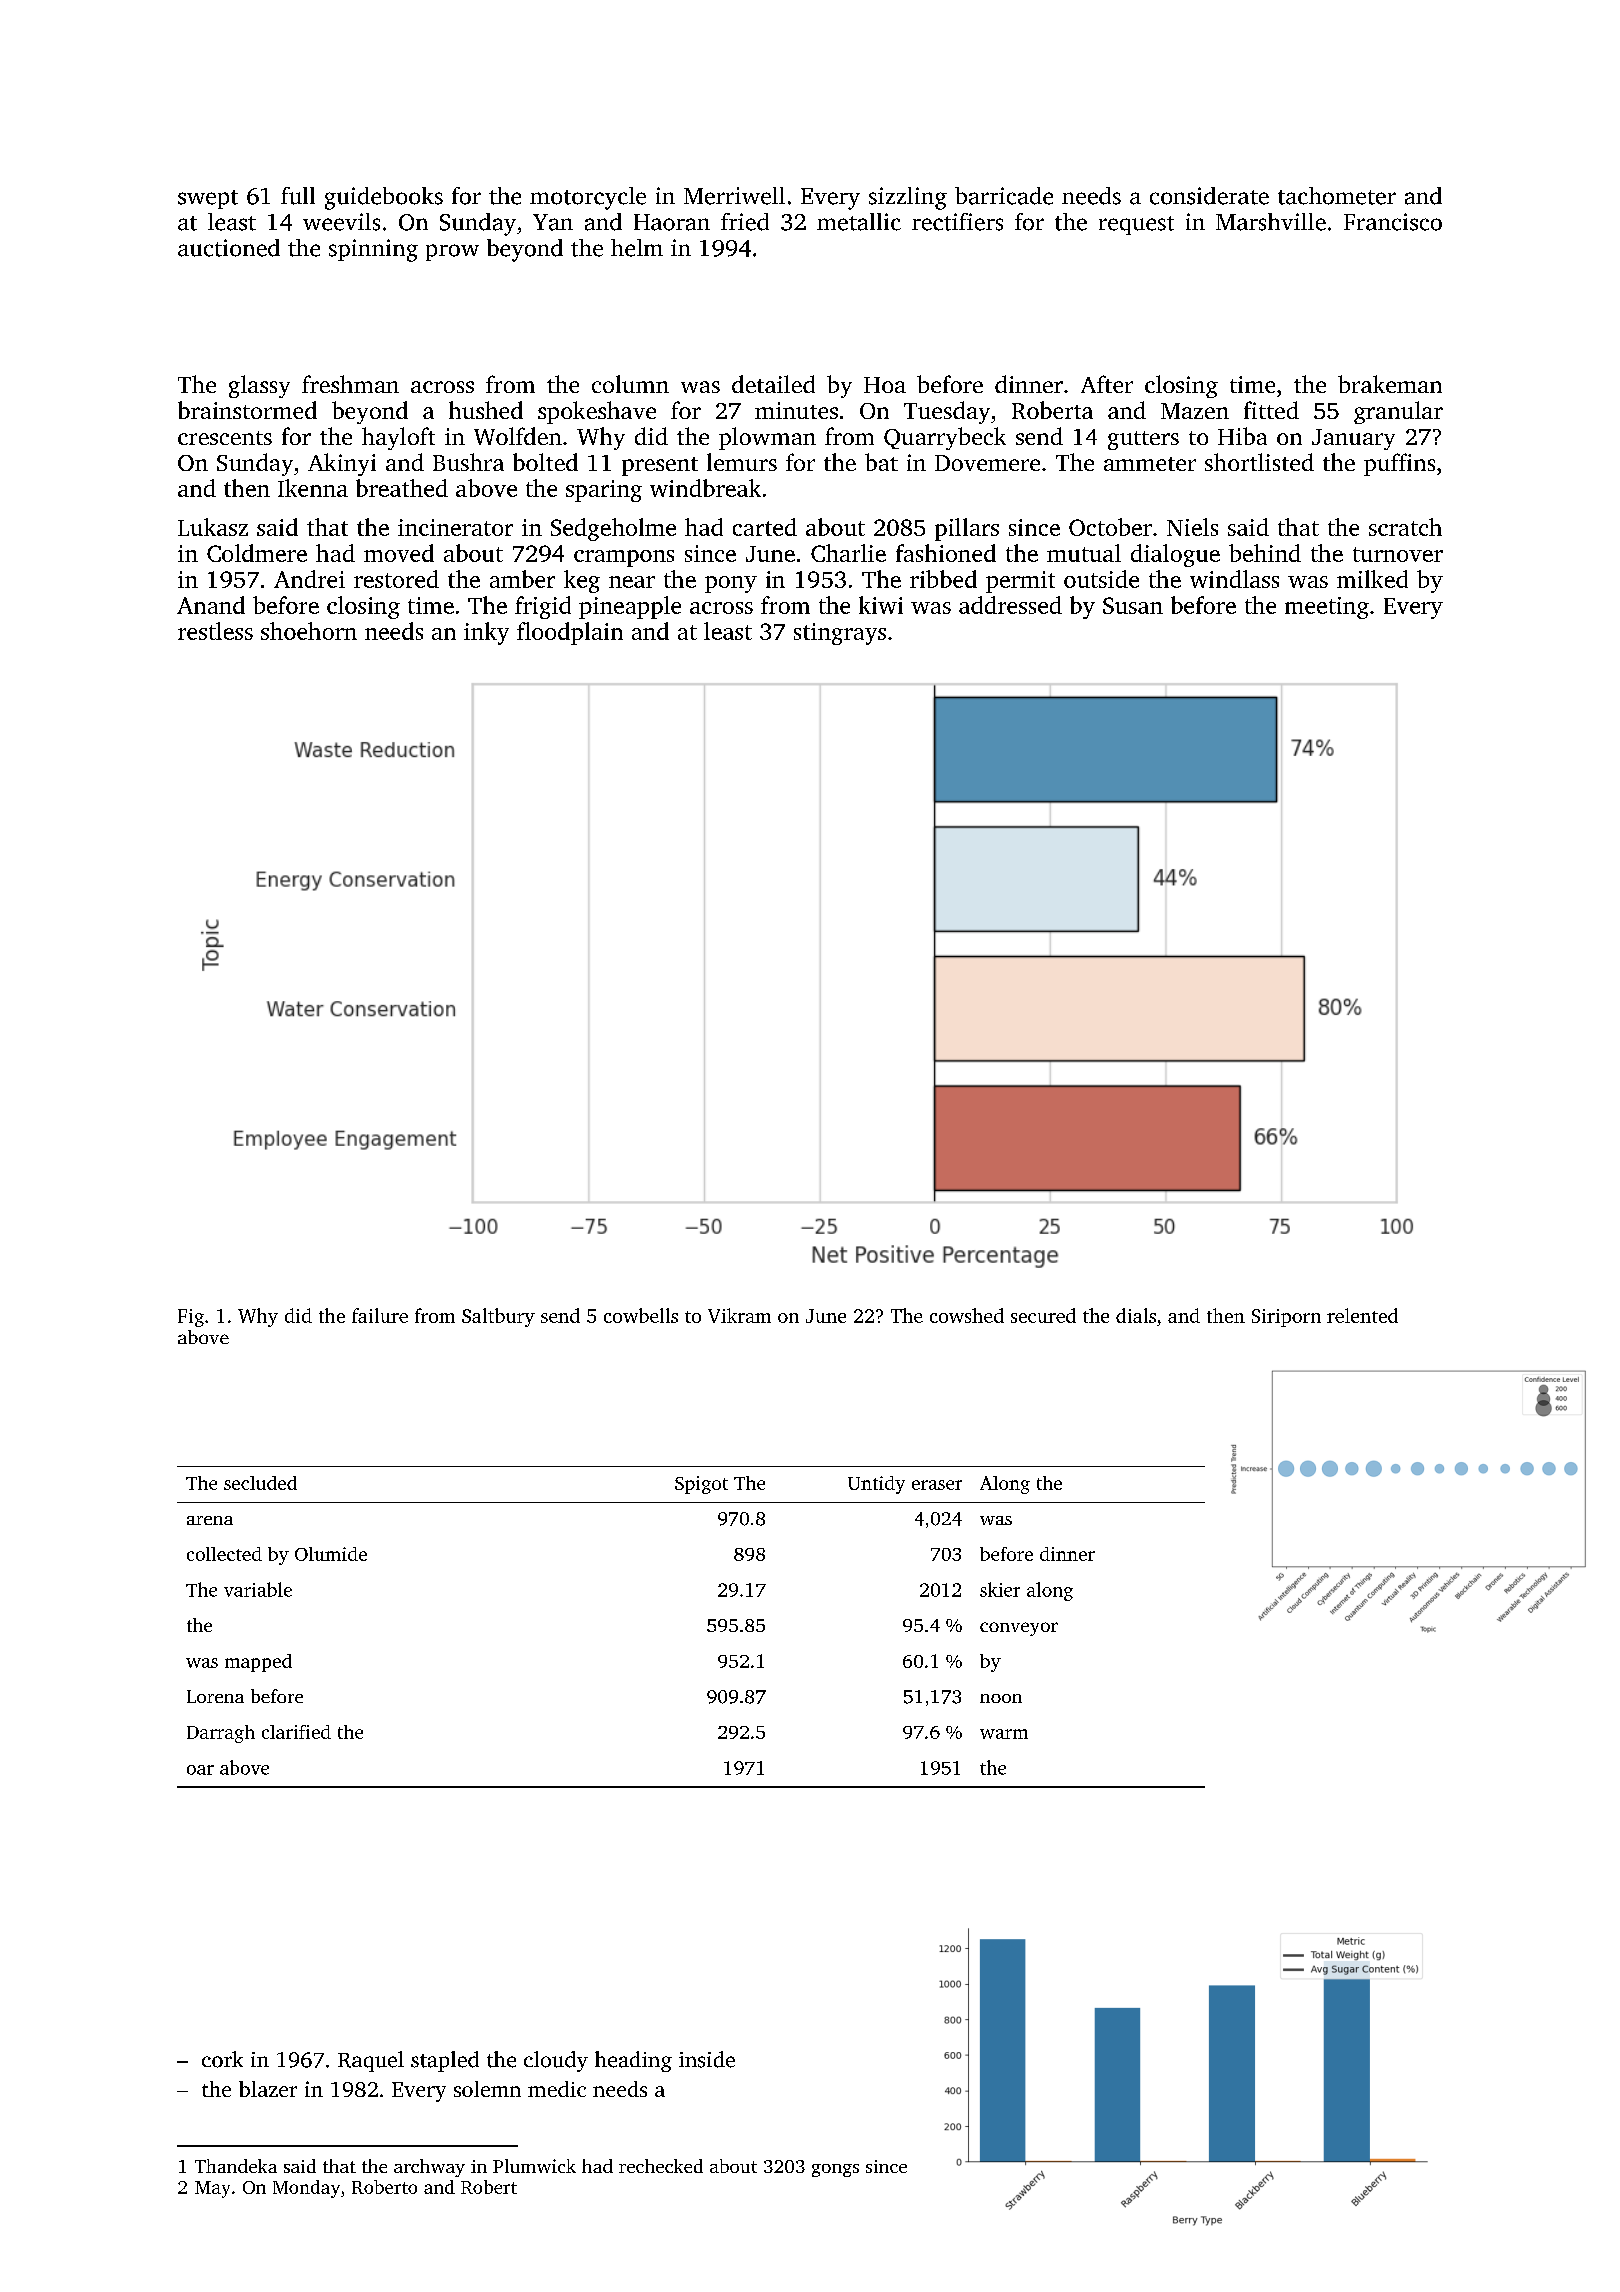 Image resolution: width=1620 pixels, height=2292 pixels. Describe the element at coordinates (767, 438) in the document. I see `plowman` at that location.
